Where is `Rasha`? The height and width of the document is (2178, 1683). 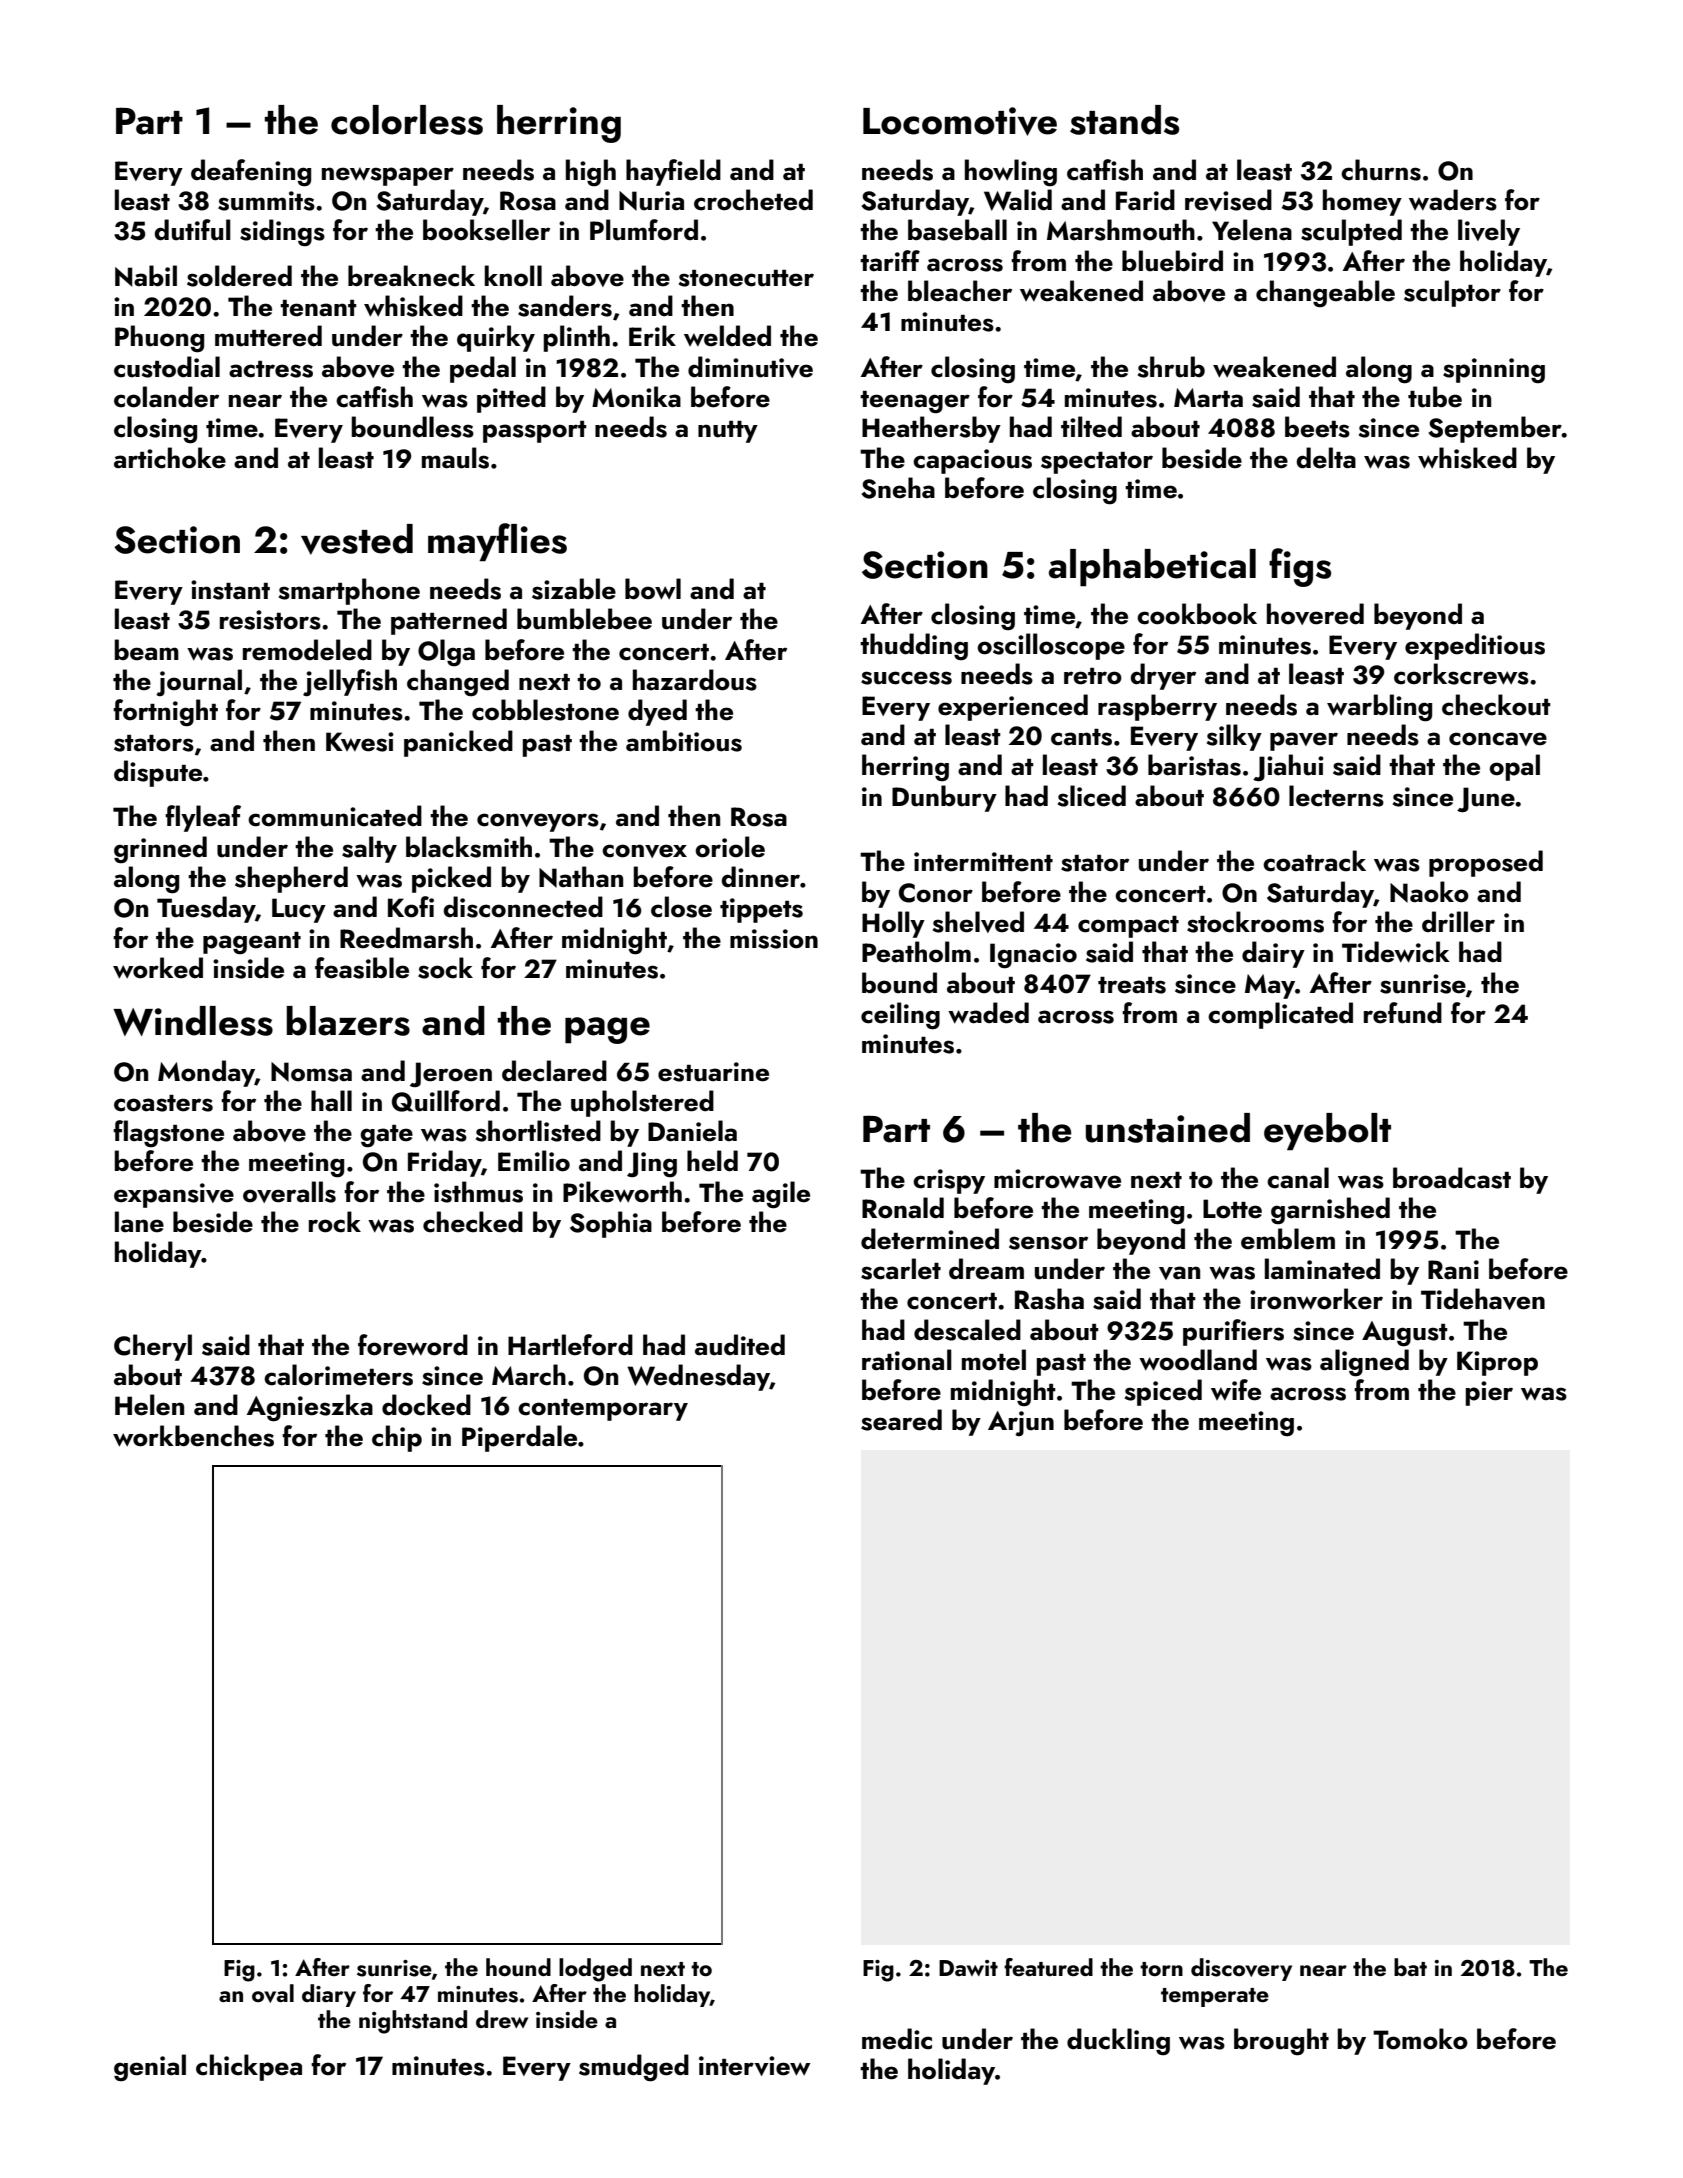
Rasha is located at coordinates (1049, 1299).
